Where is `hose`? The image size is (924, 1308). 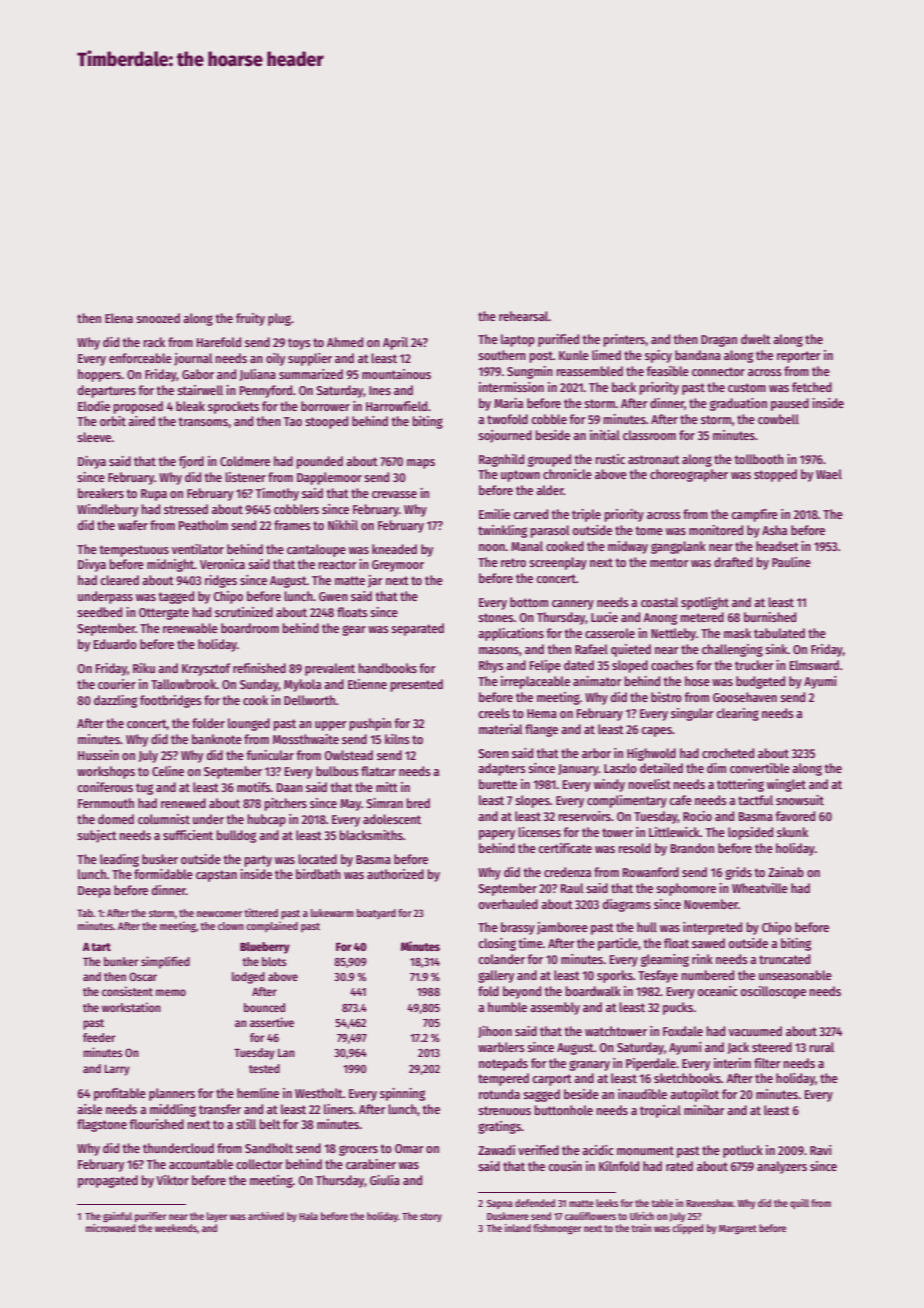 hose is located at coordinates (697, 681).
